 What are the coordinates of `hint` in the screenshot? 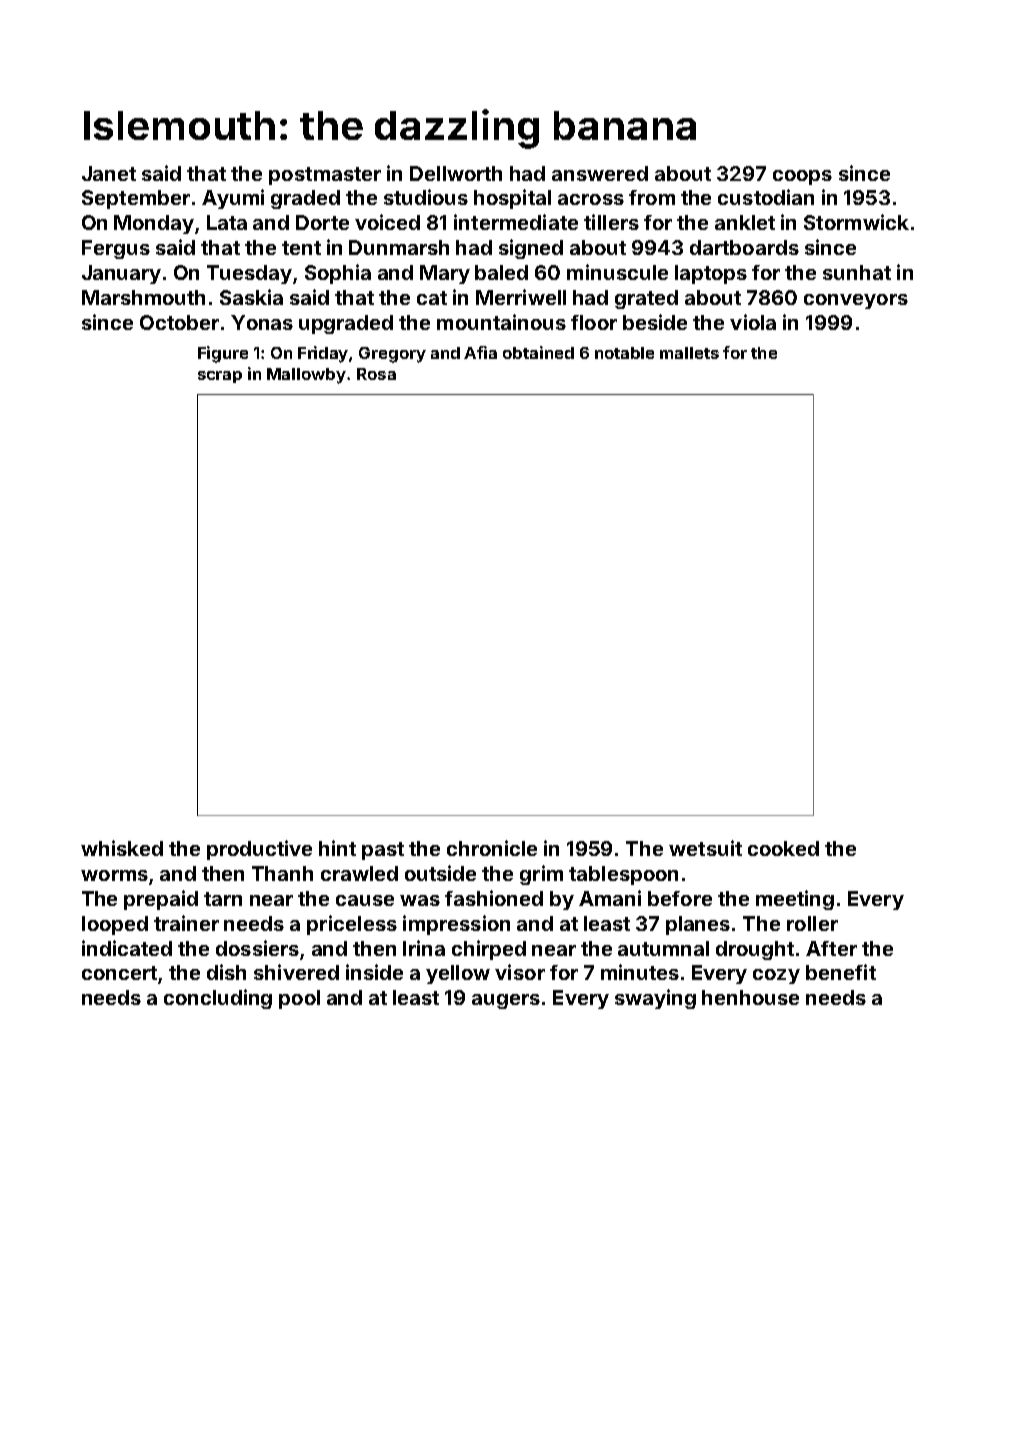 It's located at (337, 848).
